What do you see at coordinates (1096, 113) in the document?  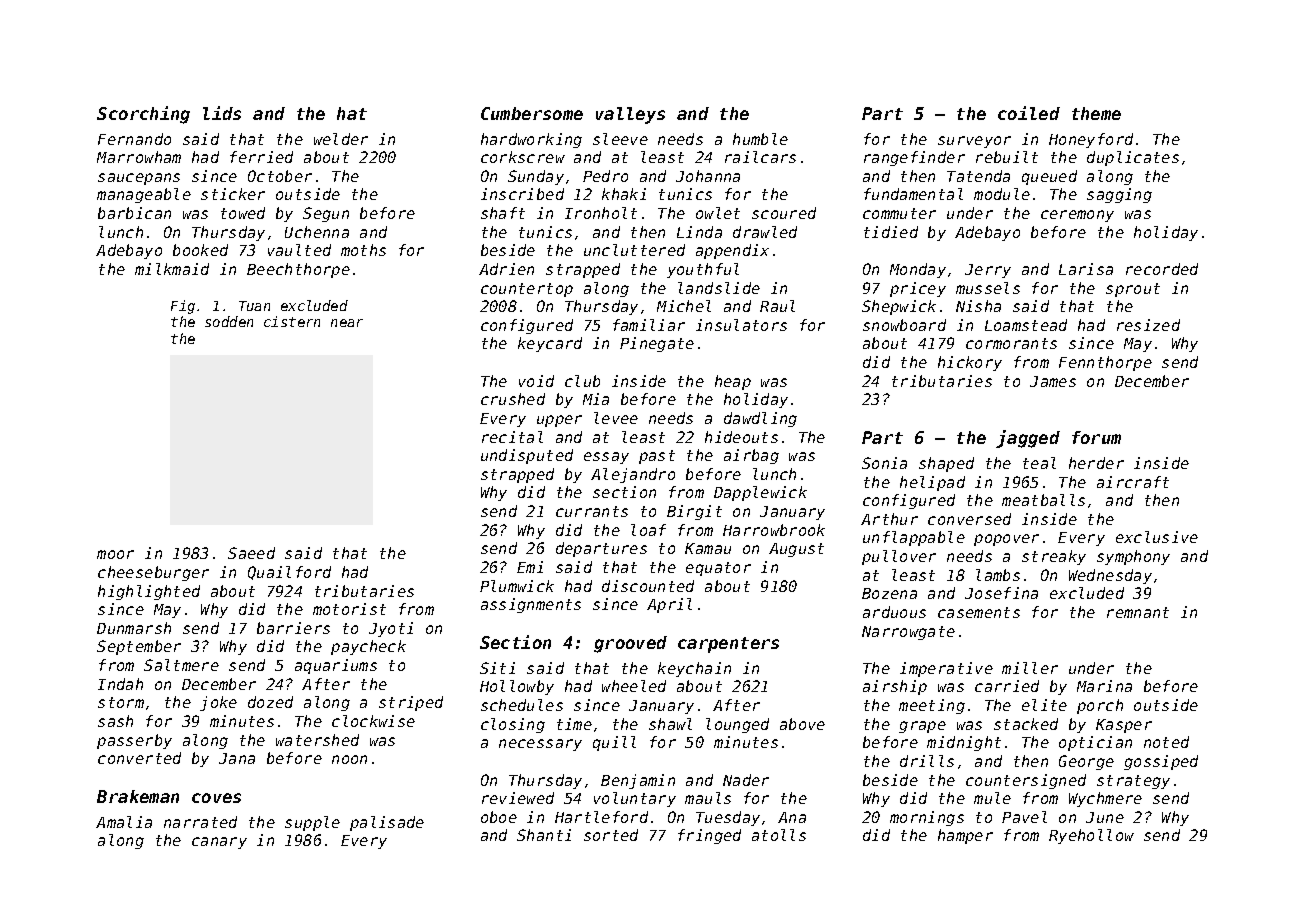 I see `theme` at bounding box center [1096, 113].
